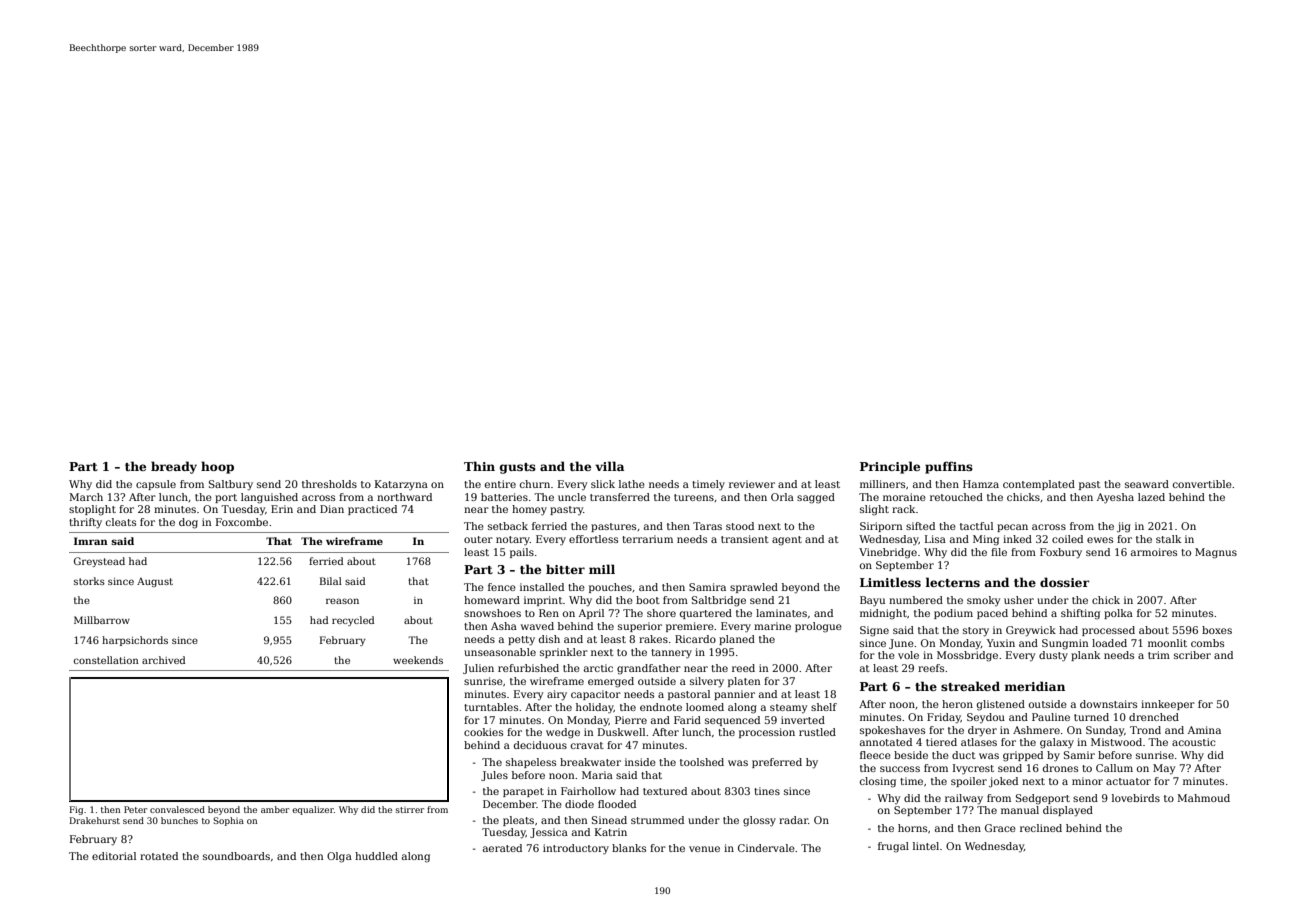 The width and height of the screenshot is (1308, 924). I want to click on bready, so click(174, 467).
